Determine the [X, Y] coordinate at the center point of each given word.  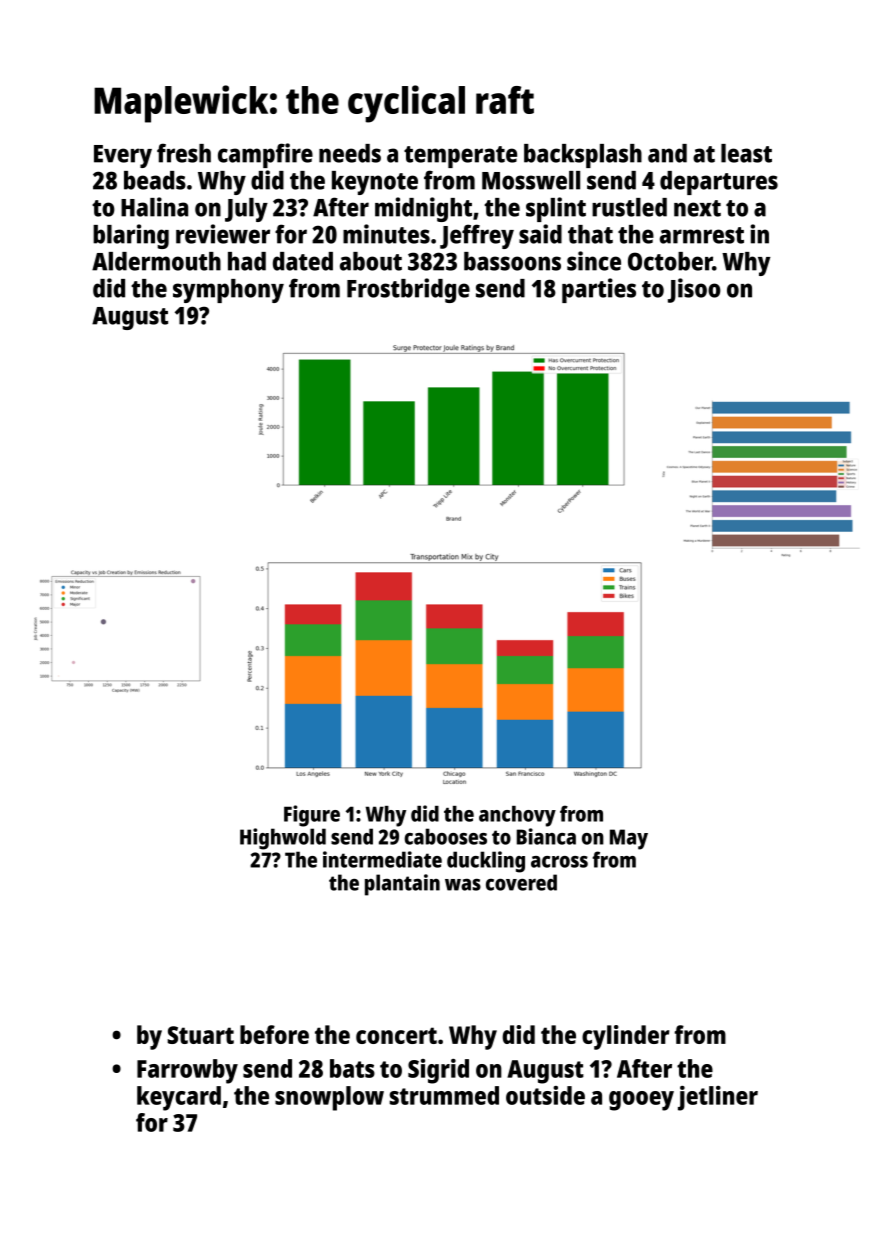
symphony [228, 291]
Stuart [200, 1035]
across [559, 862]
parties [599, 290]
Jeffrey [477, 236]
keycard [179, 1098]
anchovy [517, 816]
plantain [402, 885]
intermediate [382, 859]
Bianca [546, 836]
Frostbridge [408, 290]
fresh [184, 153]
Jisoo [694, 290]
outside [545, 1095]
